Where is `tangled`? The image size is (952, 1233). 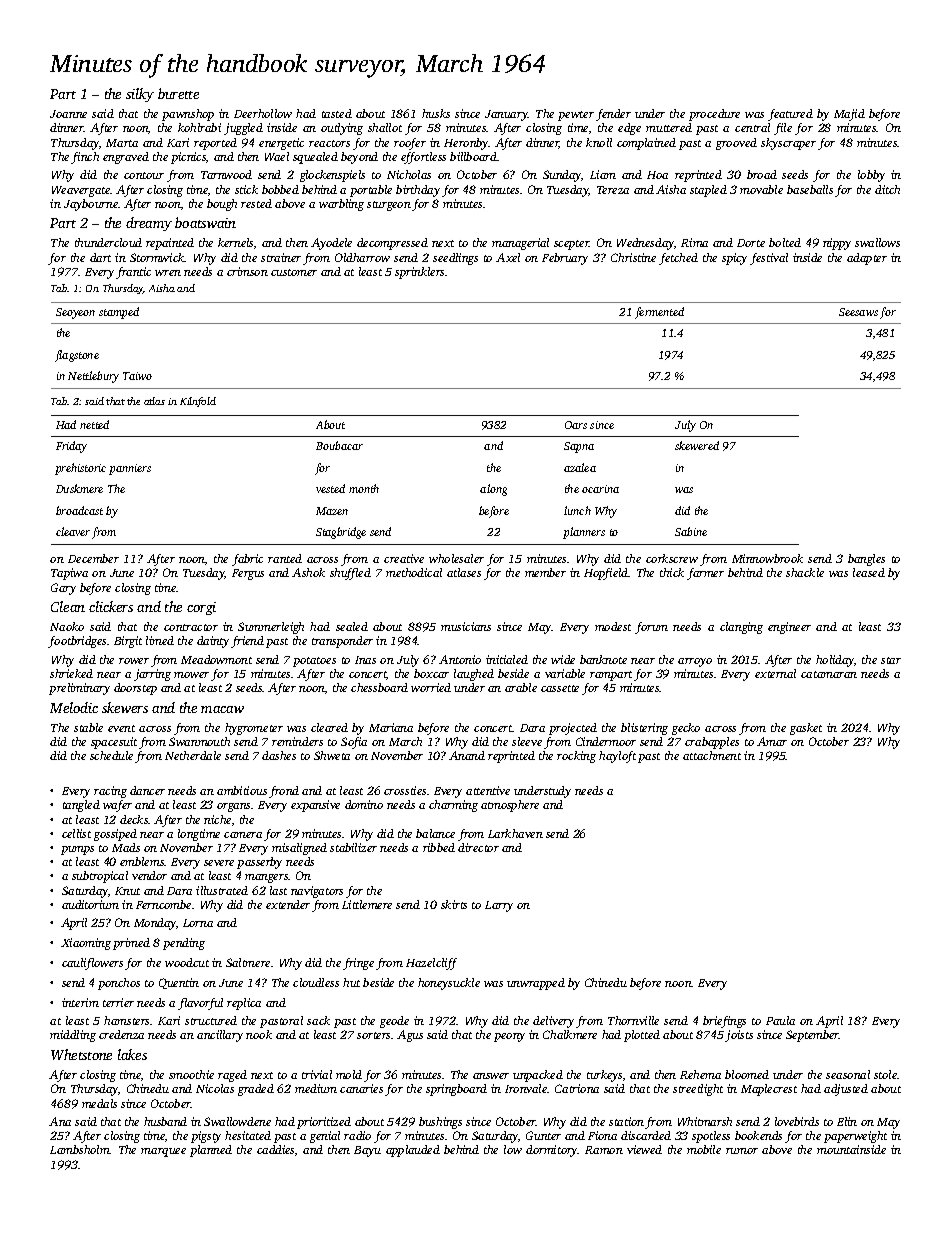
tangled is located at coordinates (81, 806).
